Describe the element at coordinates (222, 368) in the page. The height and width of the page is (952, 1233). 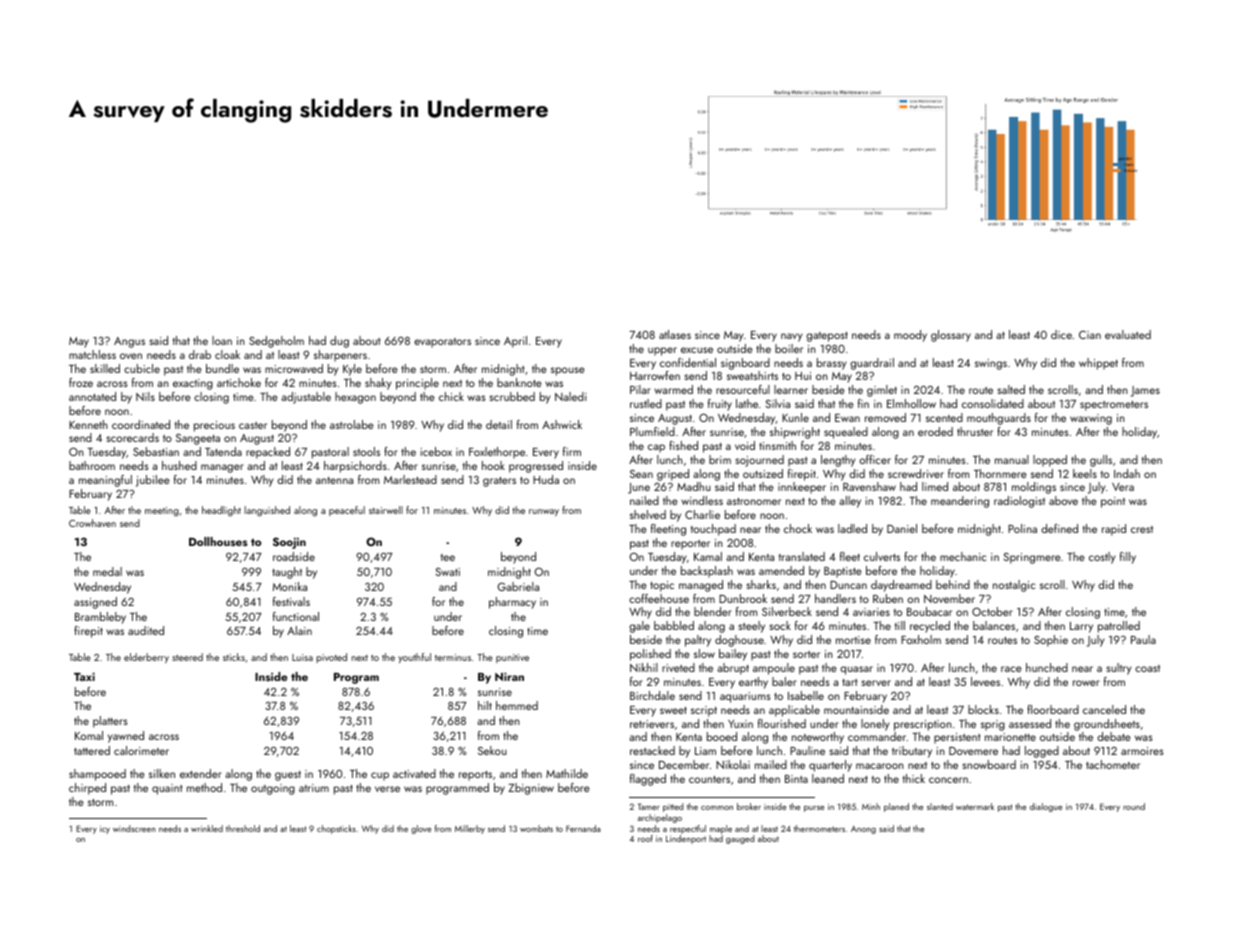
I see `bundle` at that location.
